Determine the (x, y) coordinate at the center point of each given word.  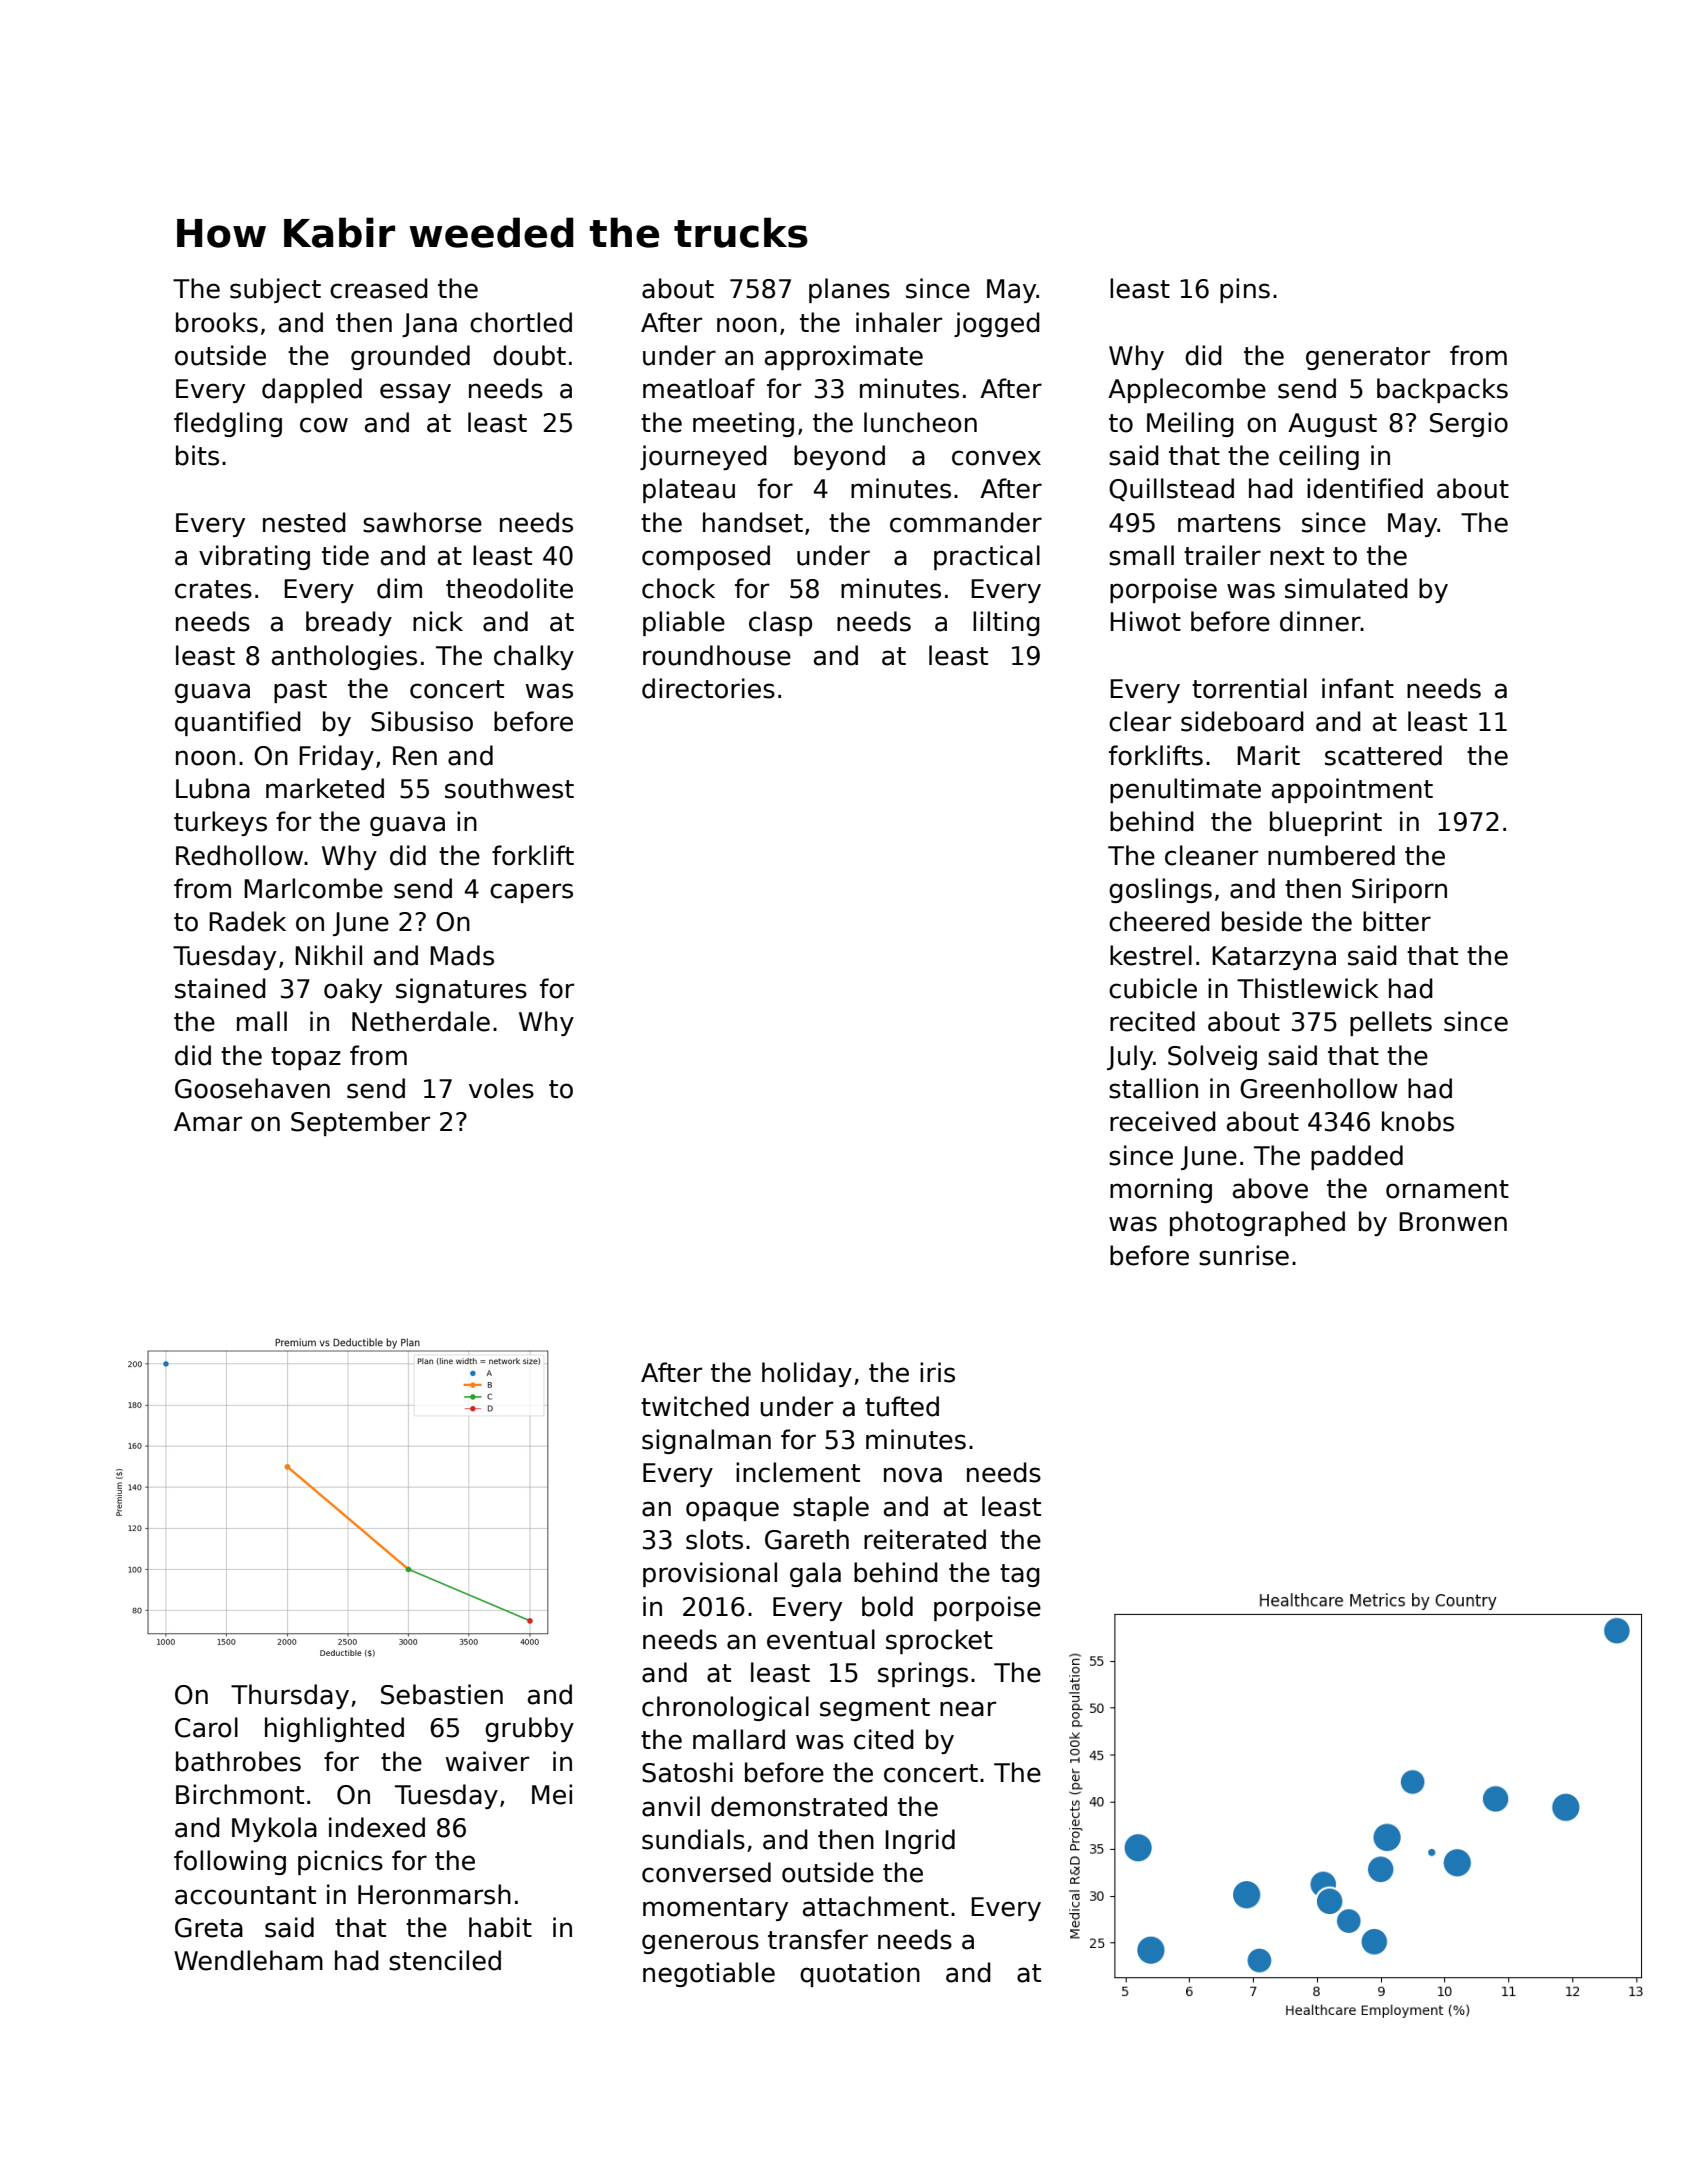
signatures (461, 990)
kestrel (1151, 955)
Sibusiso (422, 721)
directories (708, 688)
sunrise (1244, 1255)
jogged (997, 324)
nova (913, 1475)
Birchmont (240, 1794)
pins (1245, 290)
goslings (1160, 890)
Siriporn (1399, 890)
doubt (529, 355)
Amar (208, 1122)
